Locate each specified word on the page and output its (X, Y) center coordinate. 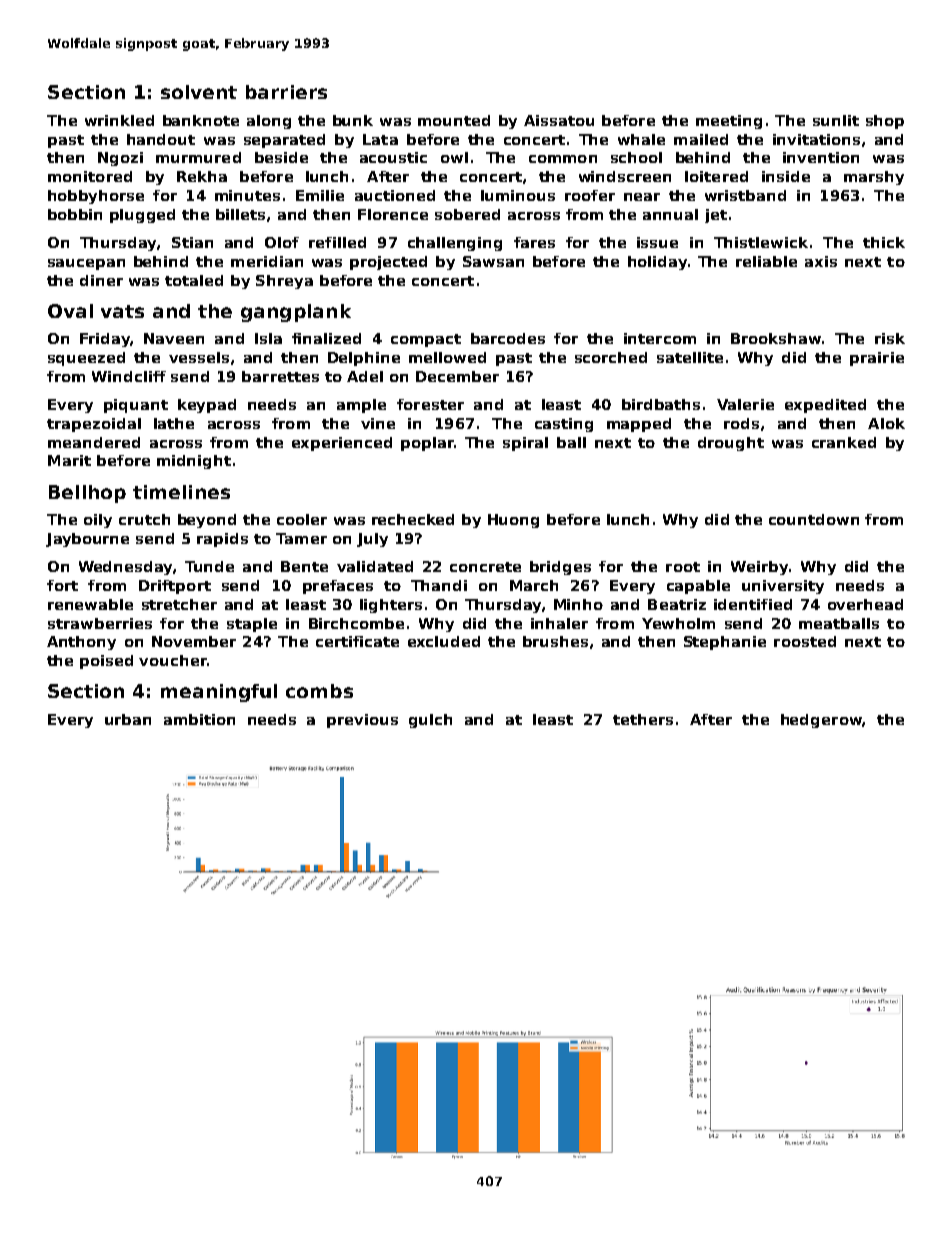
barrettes (280, 376)
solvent (199, 92)
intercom (660, 338)
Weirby (759, 568)
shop (885, 122)
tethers (643, 719)
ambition (199, 719)
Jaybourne (87, 540)
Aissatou (559, 120)
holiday (657, 263)
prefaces (338, 587)
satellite (690, 357)
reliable (766, 261)
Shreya (284, 282)
